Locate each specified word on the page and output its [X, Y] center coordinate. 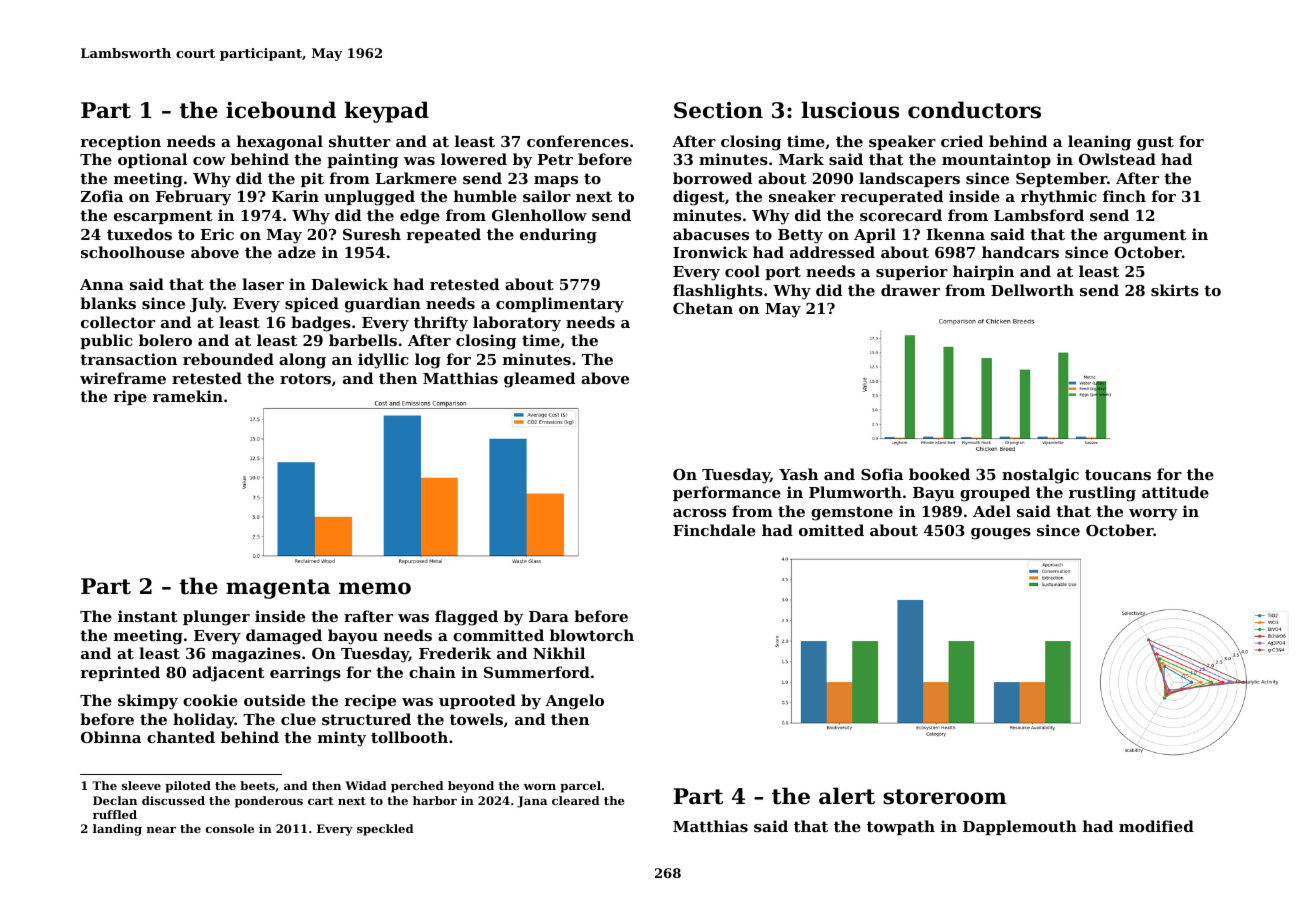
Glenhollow [539, 215]
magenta [278, 589]
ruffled [115, 814]
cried [962, 141]
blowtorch [592, 635]
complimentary [560, 305]
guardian [383, 305]
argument [1145, 236]
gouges [1001, 534]
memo [375, 588]
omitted [831, 530]
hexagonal [280, 143]
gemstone [852, 513]
